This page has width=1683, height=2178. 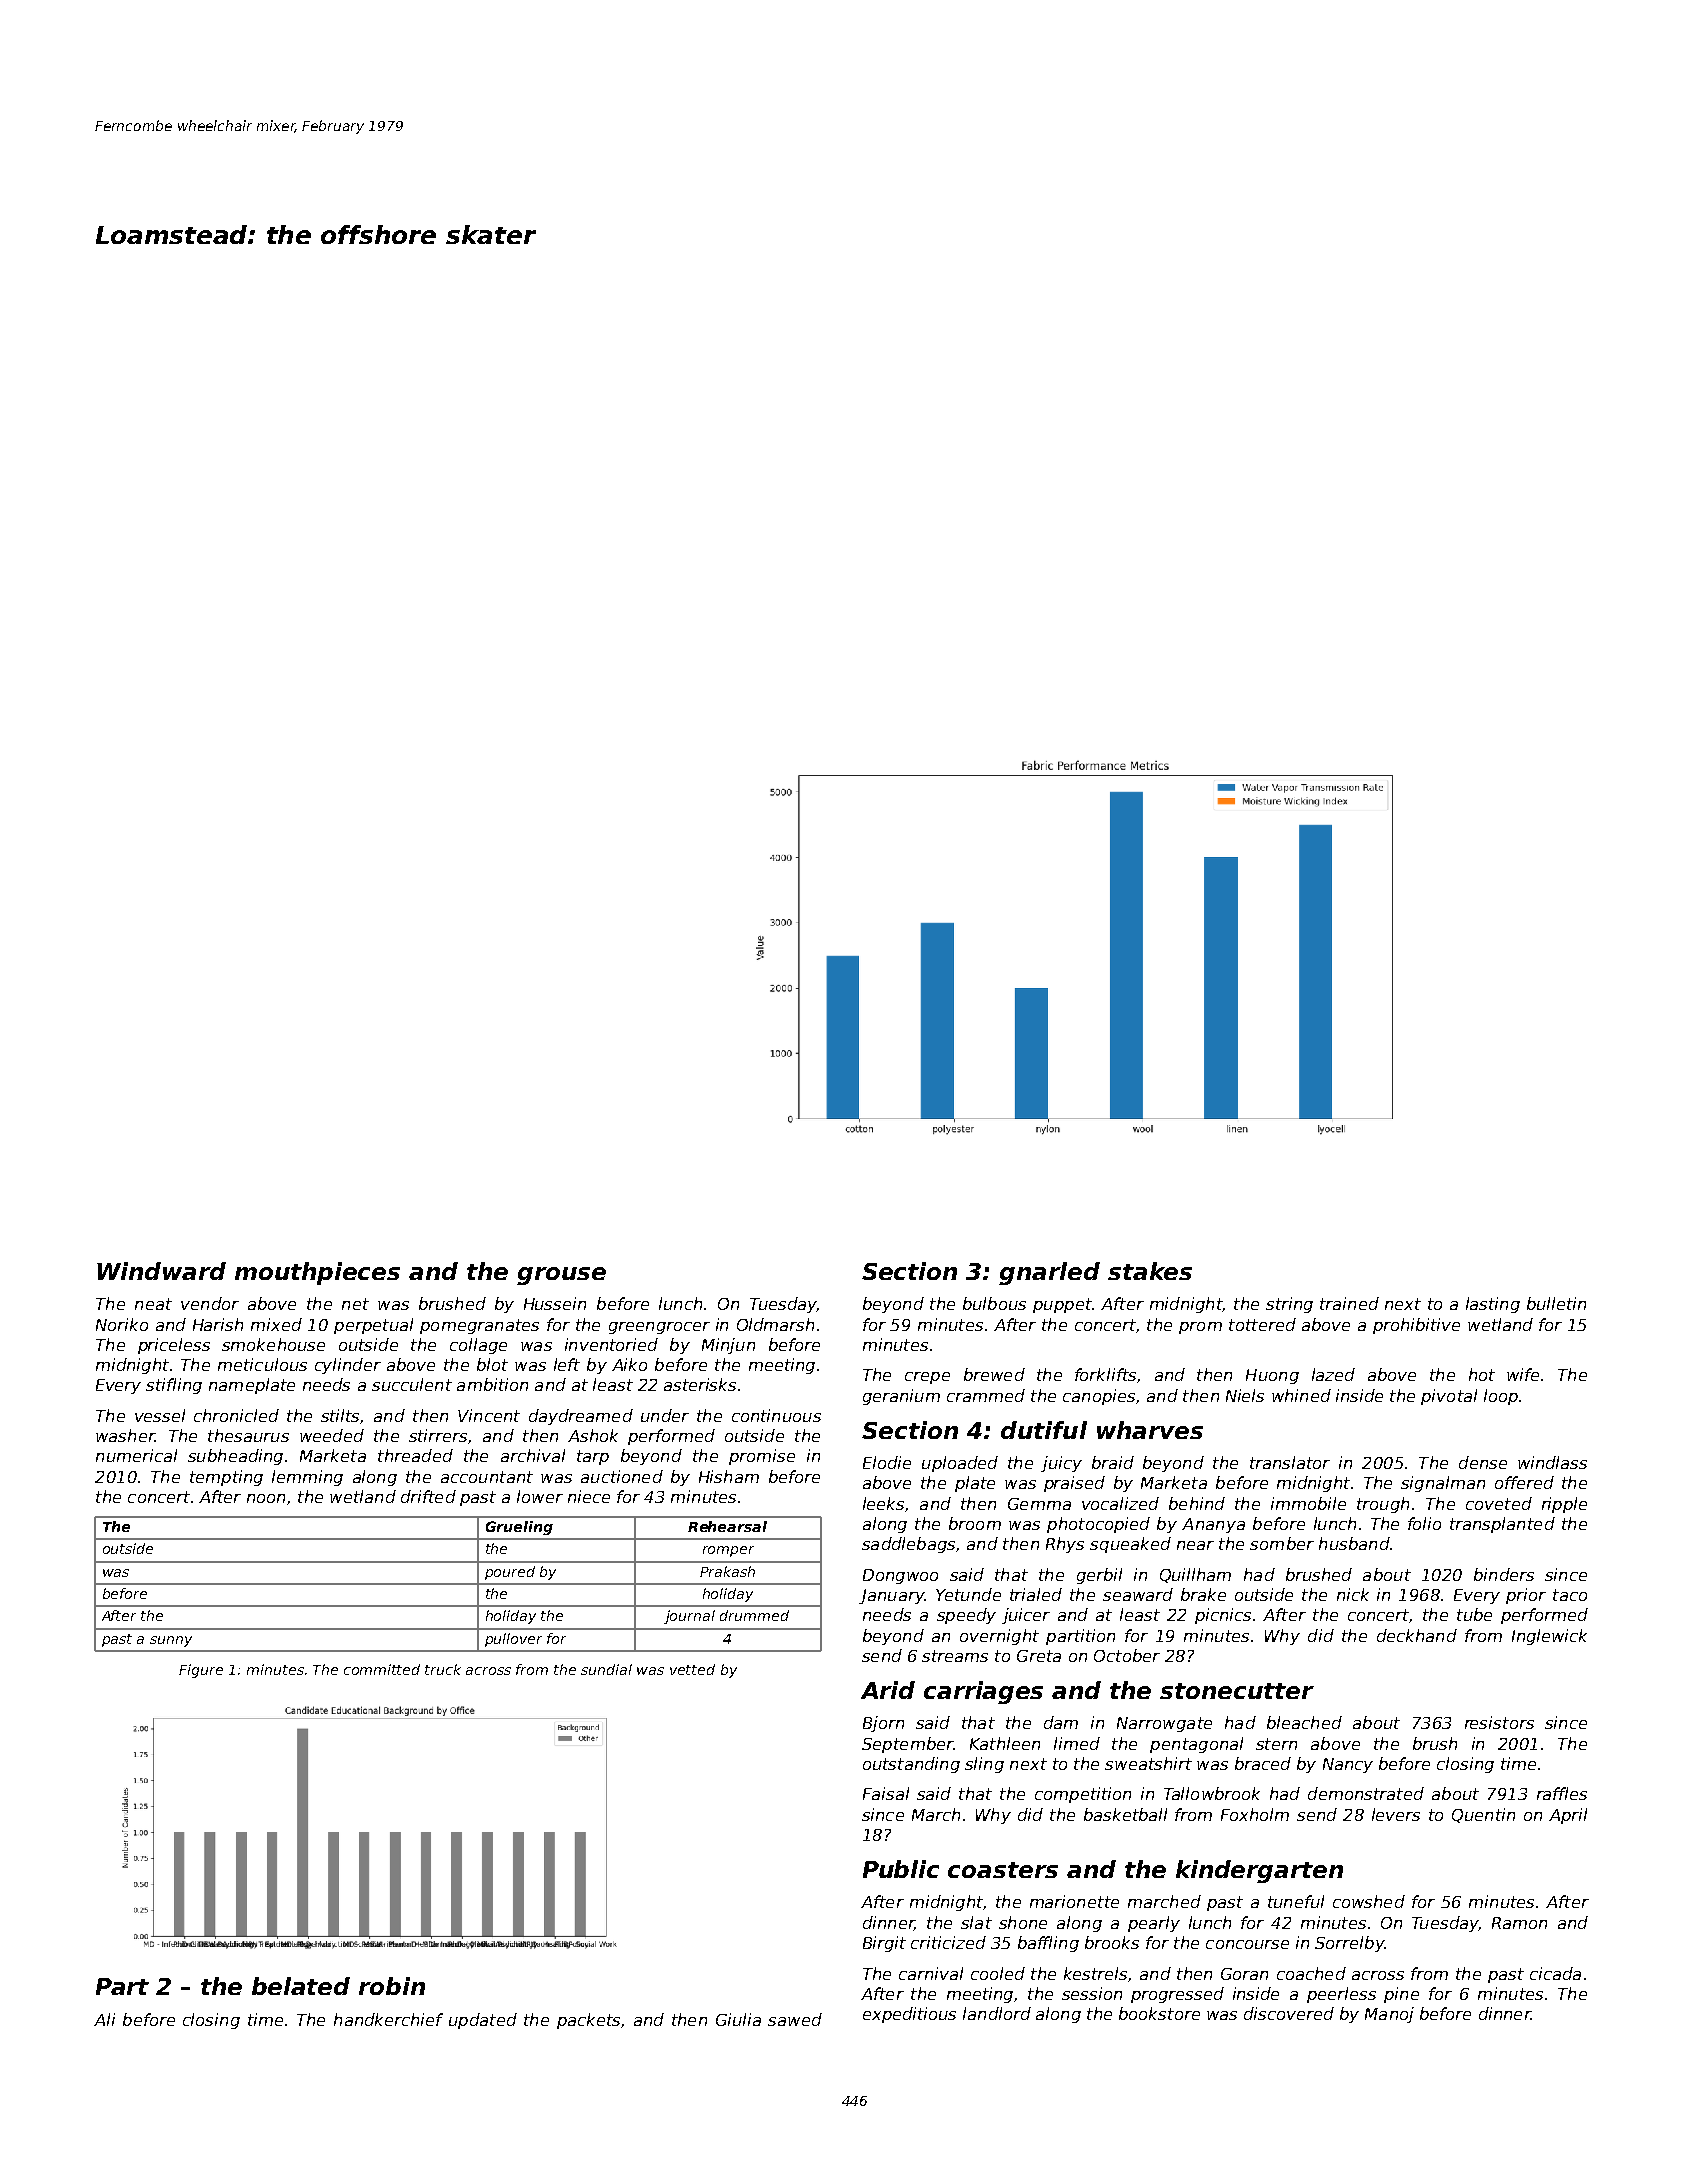 What do you see at coordinates (161, 1271) in the page?
I see `Windward` at bounding box center [161, 1271].
